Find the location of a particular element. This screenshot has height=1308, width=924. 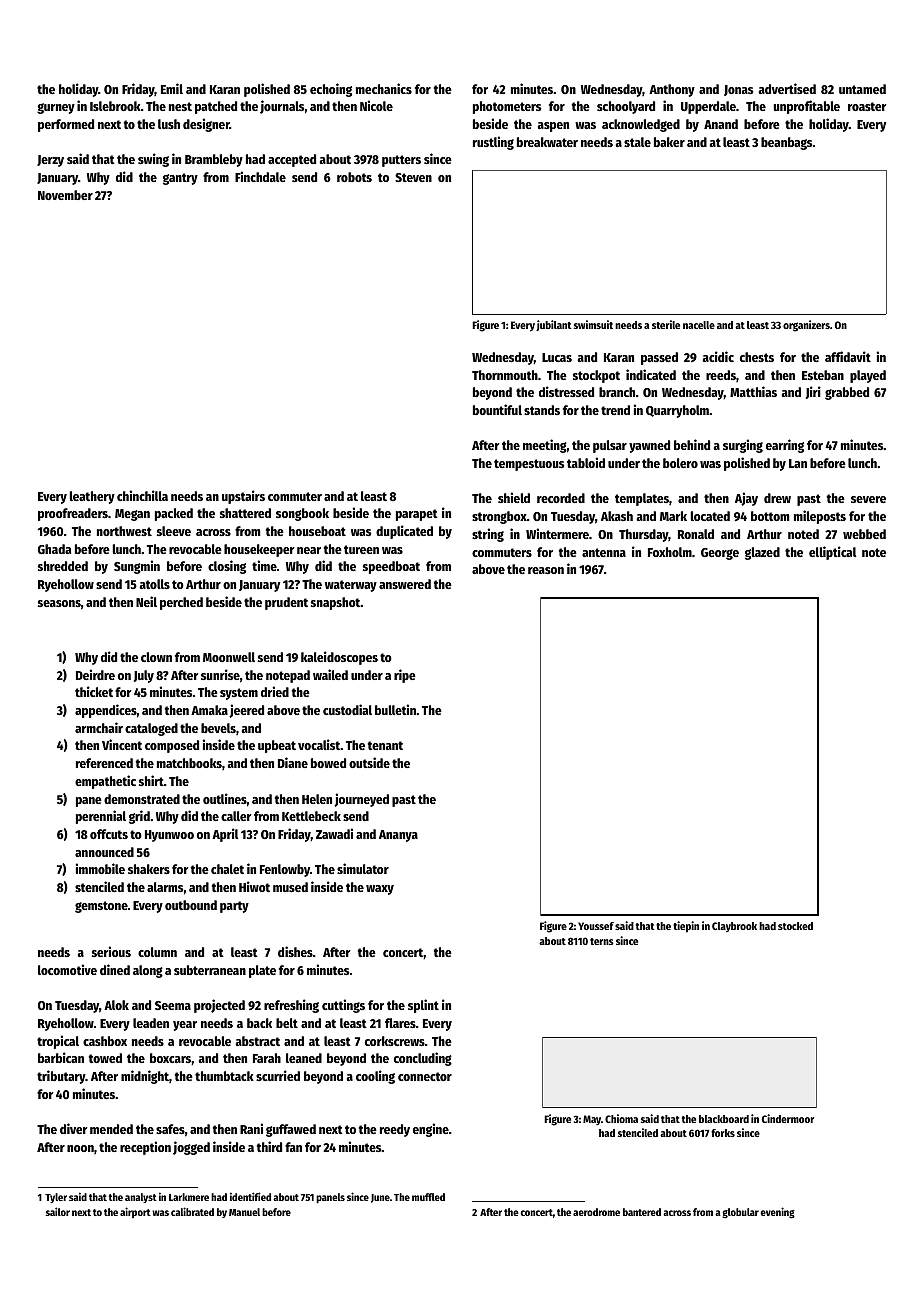

terns is located at coordinates (602, 941).
